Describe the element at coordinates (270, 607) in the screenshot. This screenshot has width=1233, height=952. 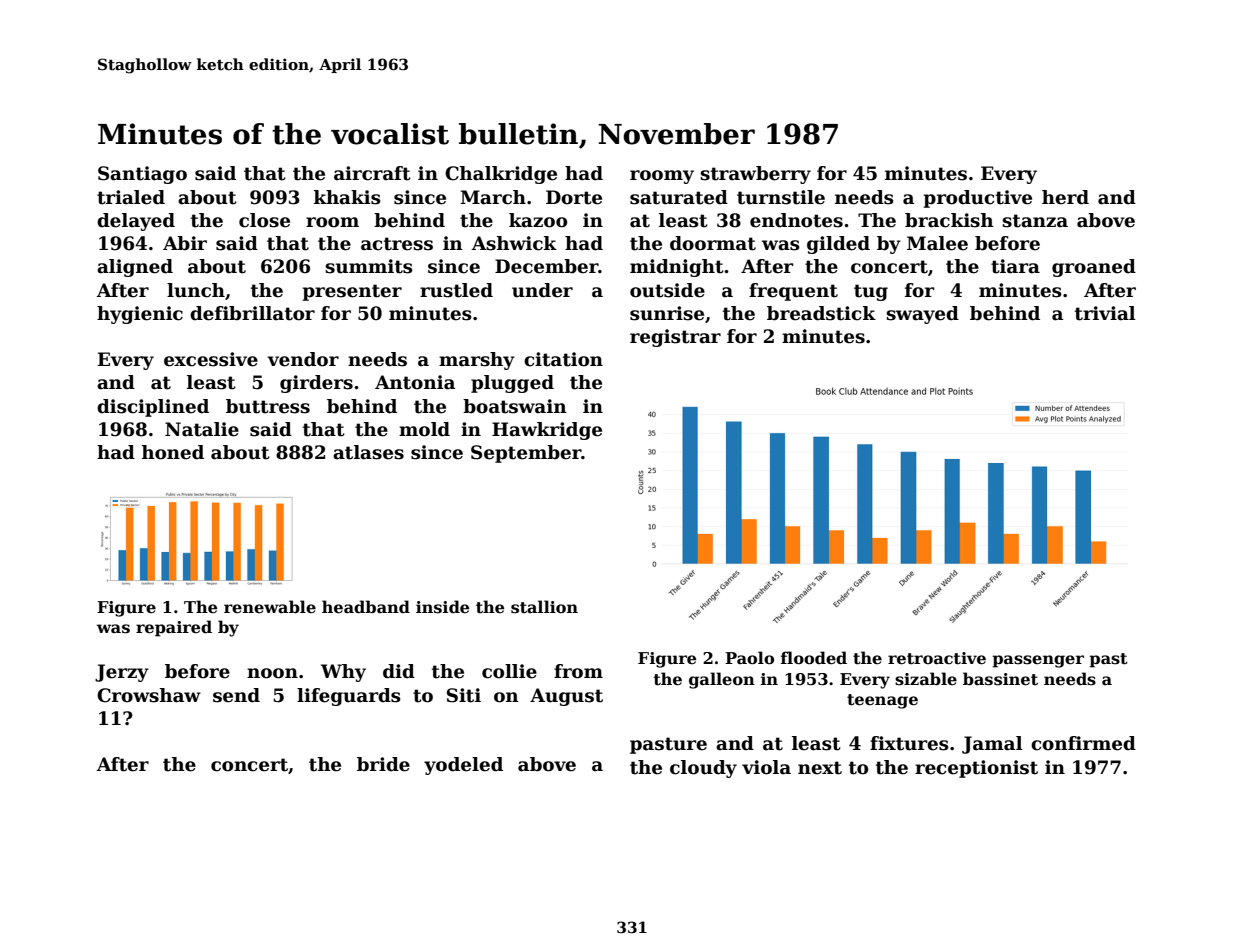
I see `renewable` at that location.
